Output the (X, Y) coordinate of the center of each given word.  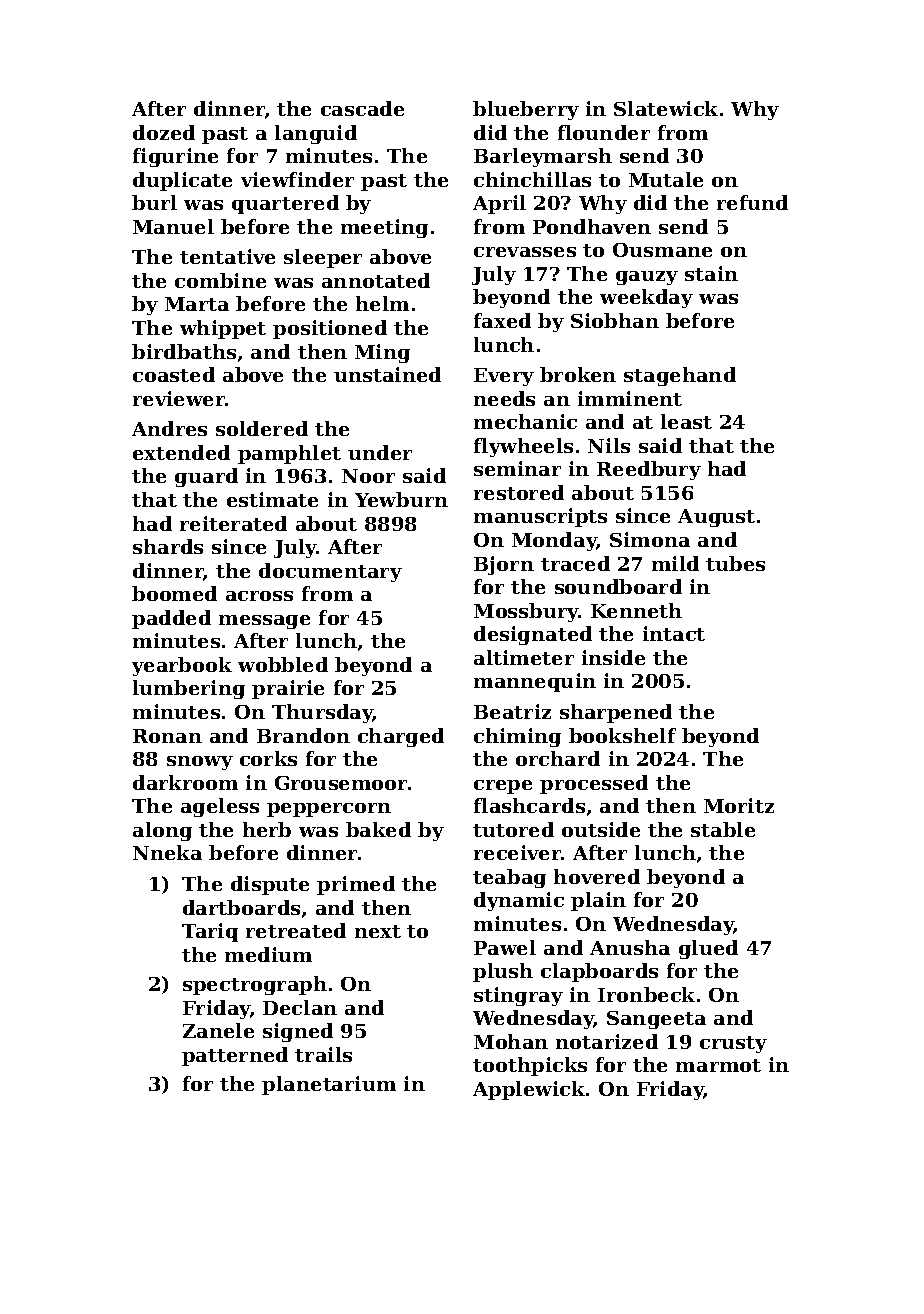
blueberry (526, 110)
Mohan (511, 1041)
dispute (270, 885)
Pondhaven (592, 226)
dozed (164, 132)
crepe (503, 787)
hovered (597, 876)
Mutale (666, 179)
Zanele (218, 1030)
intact (674, 633)
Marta (197, 304)
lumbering (189, 689)
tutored (513, 829)
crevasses (525, 252)
